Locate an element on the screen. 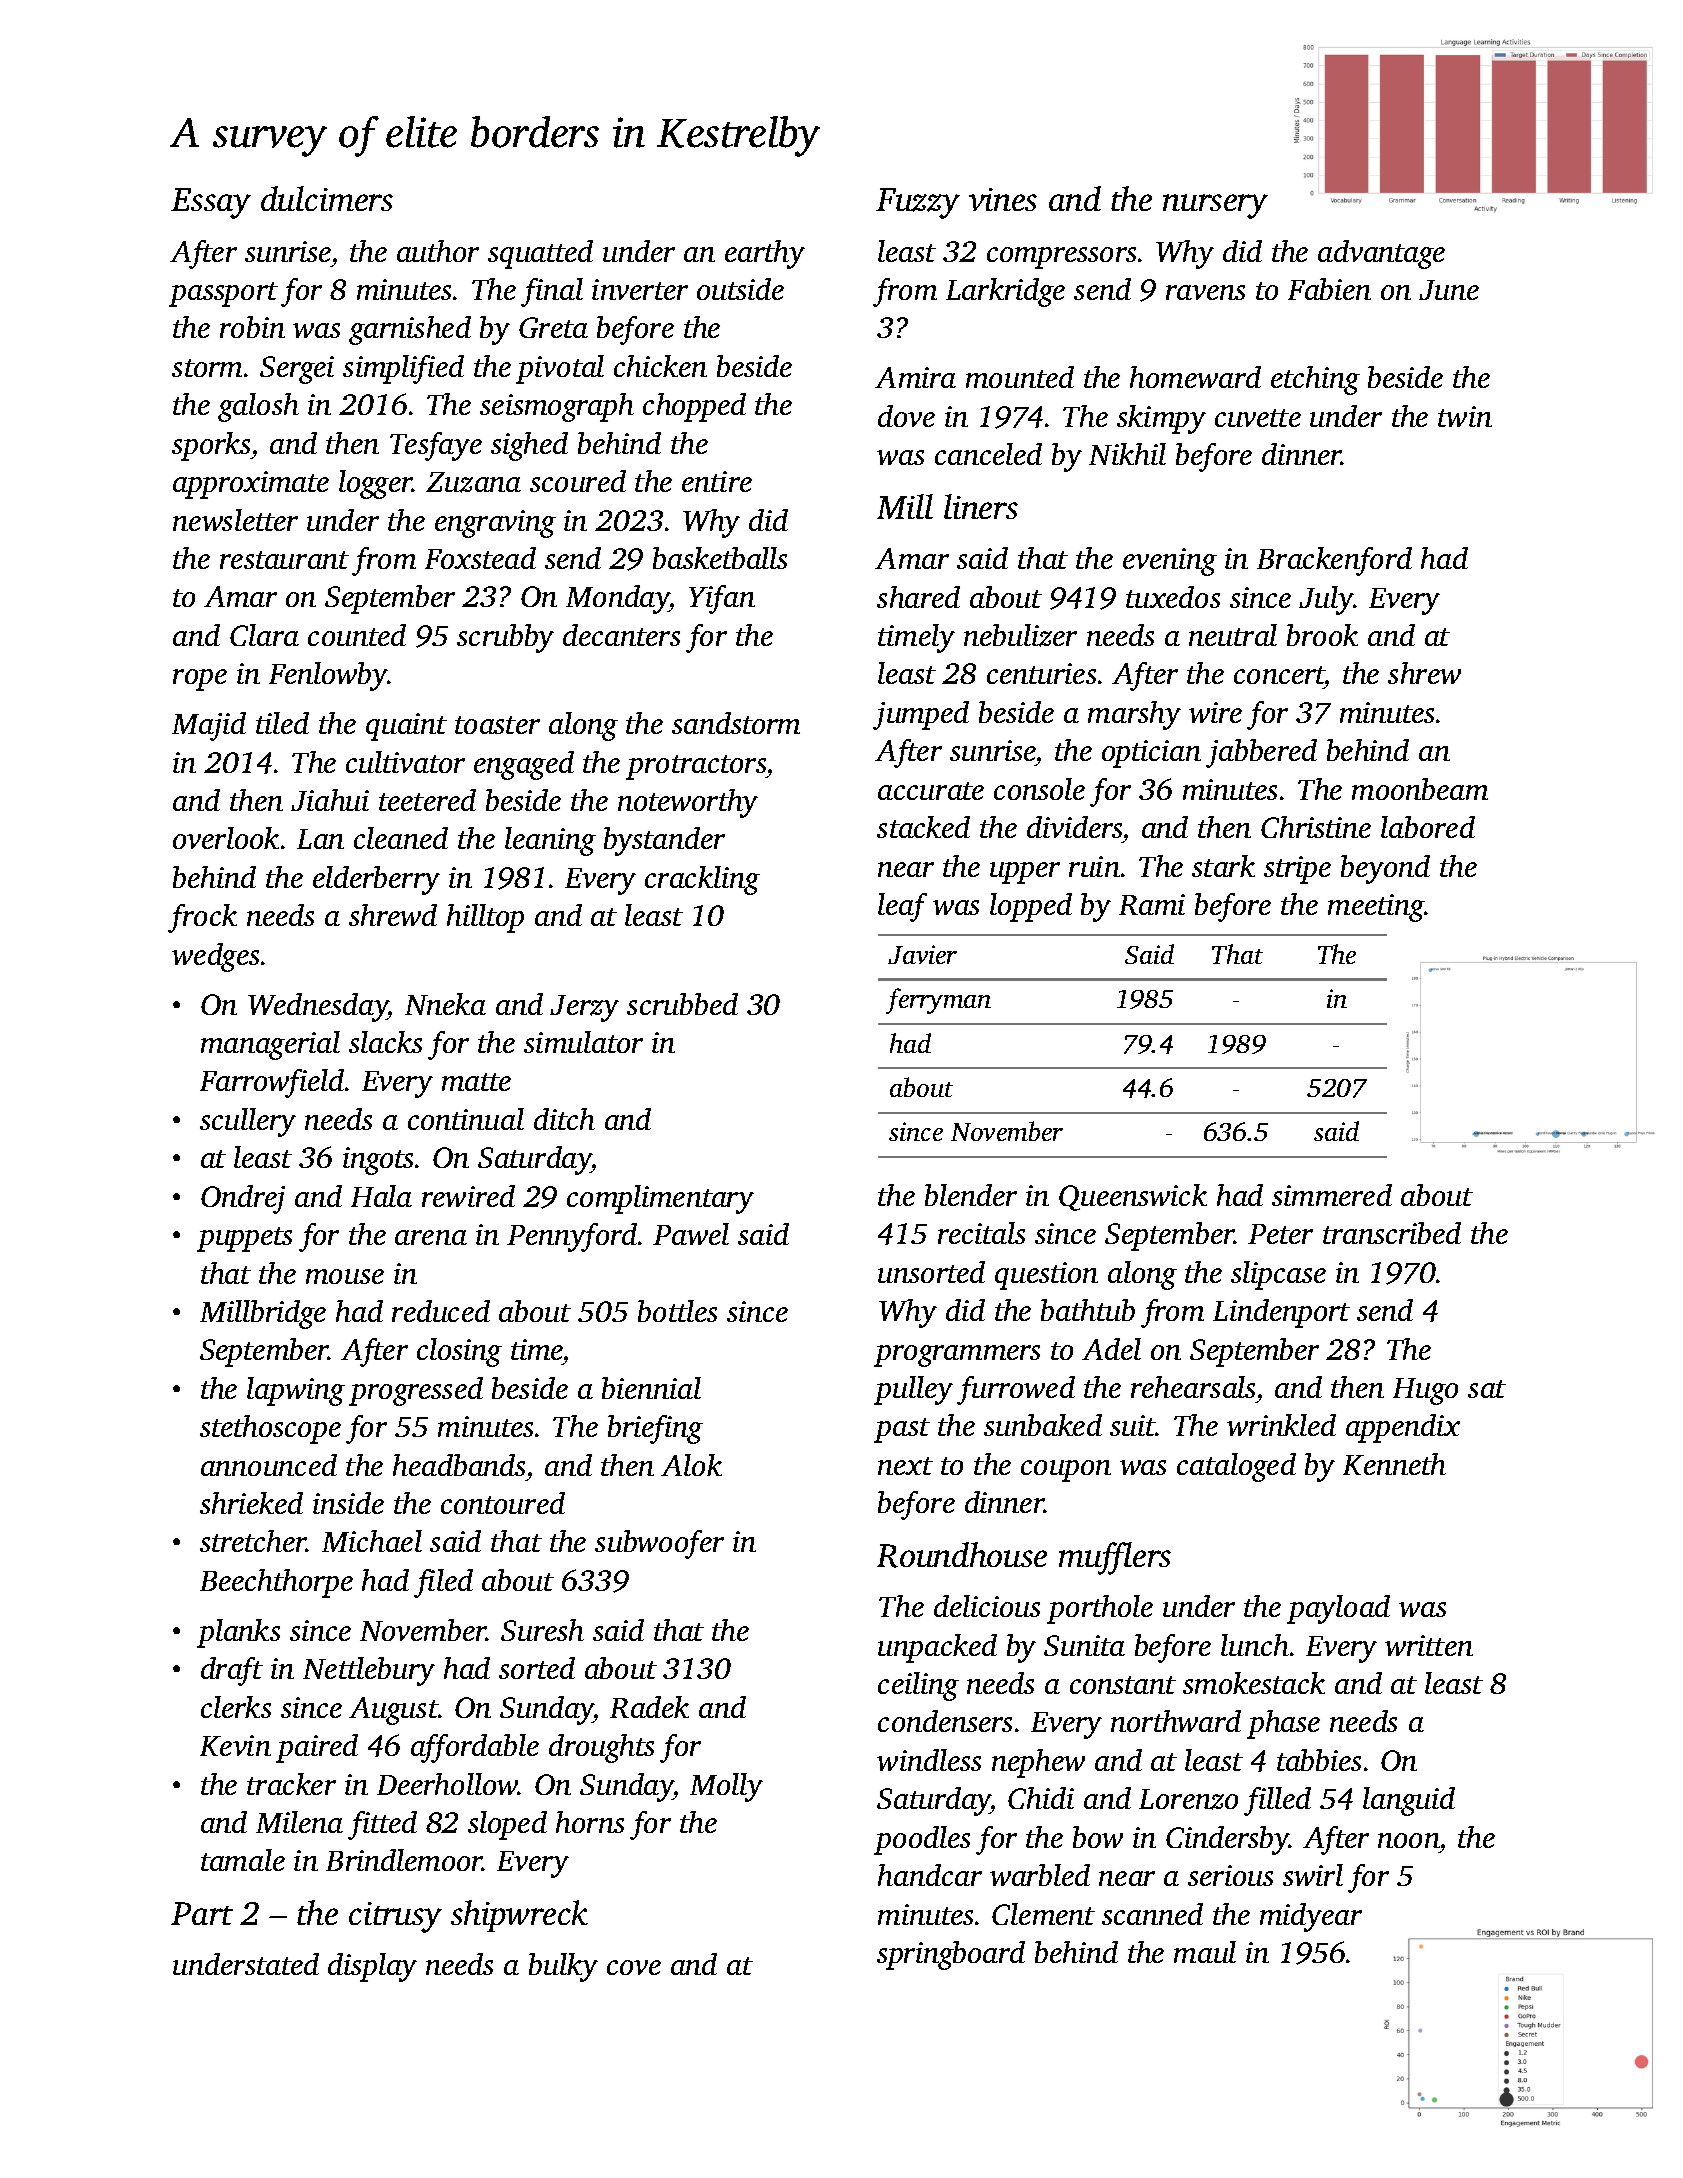 This screenshot has height=2178, width=1683. simulator is located at coordinates (583, 1042).
